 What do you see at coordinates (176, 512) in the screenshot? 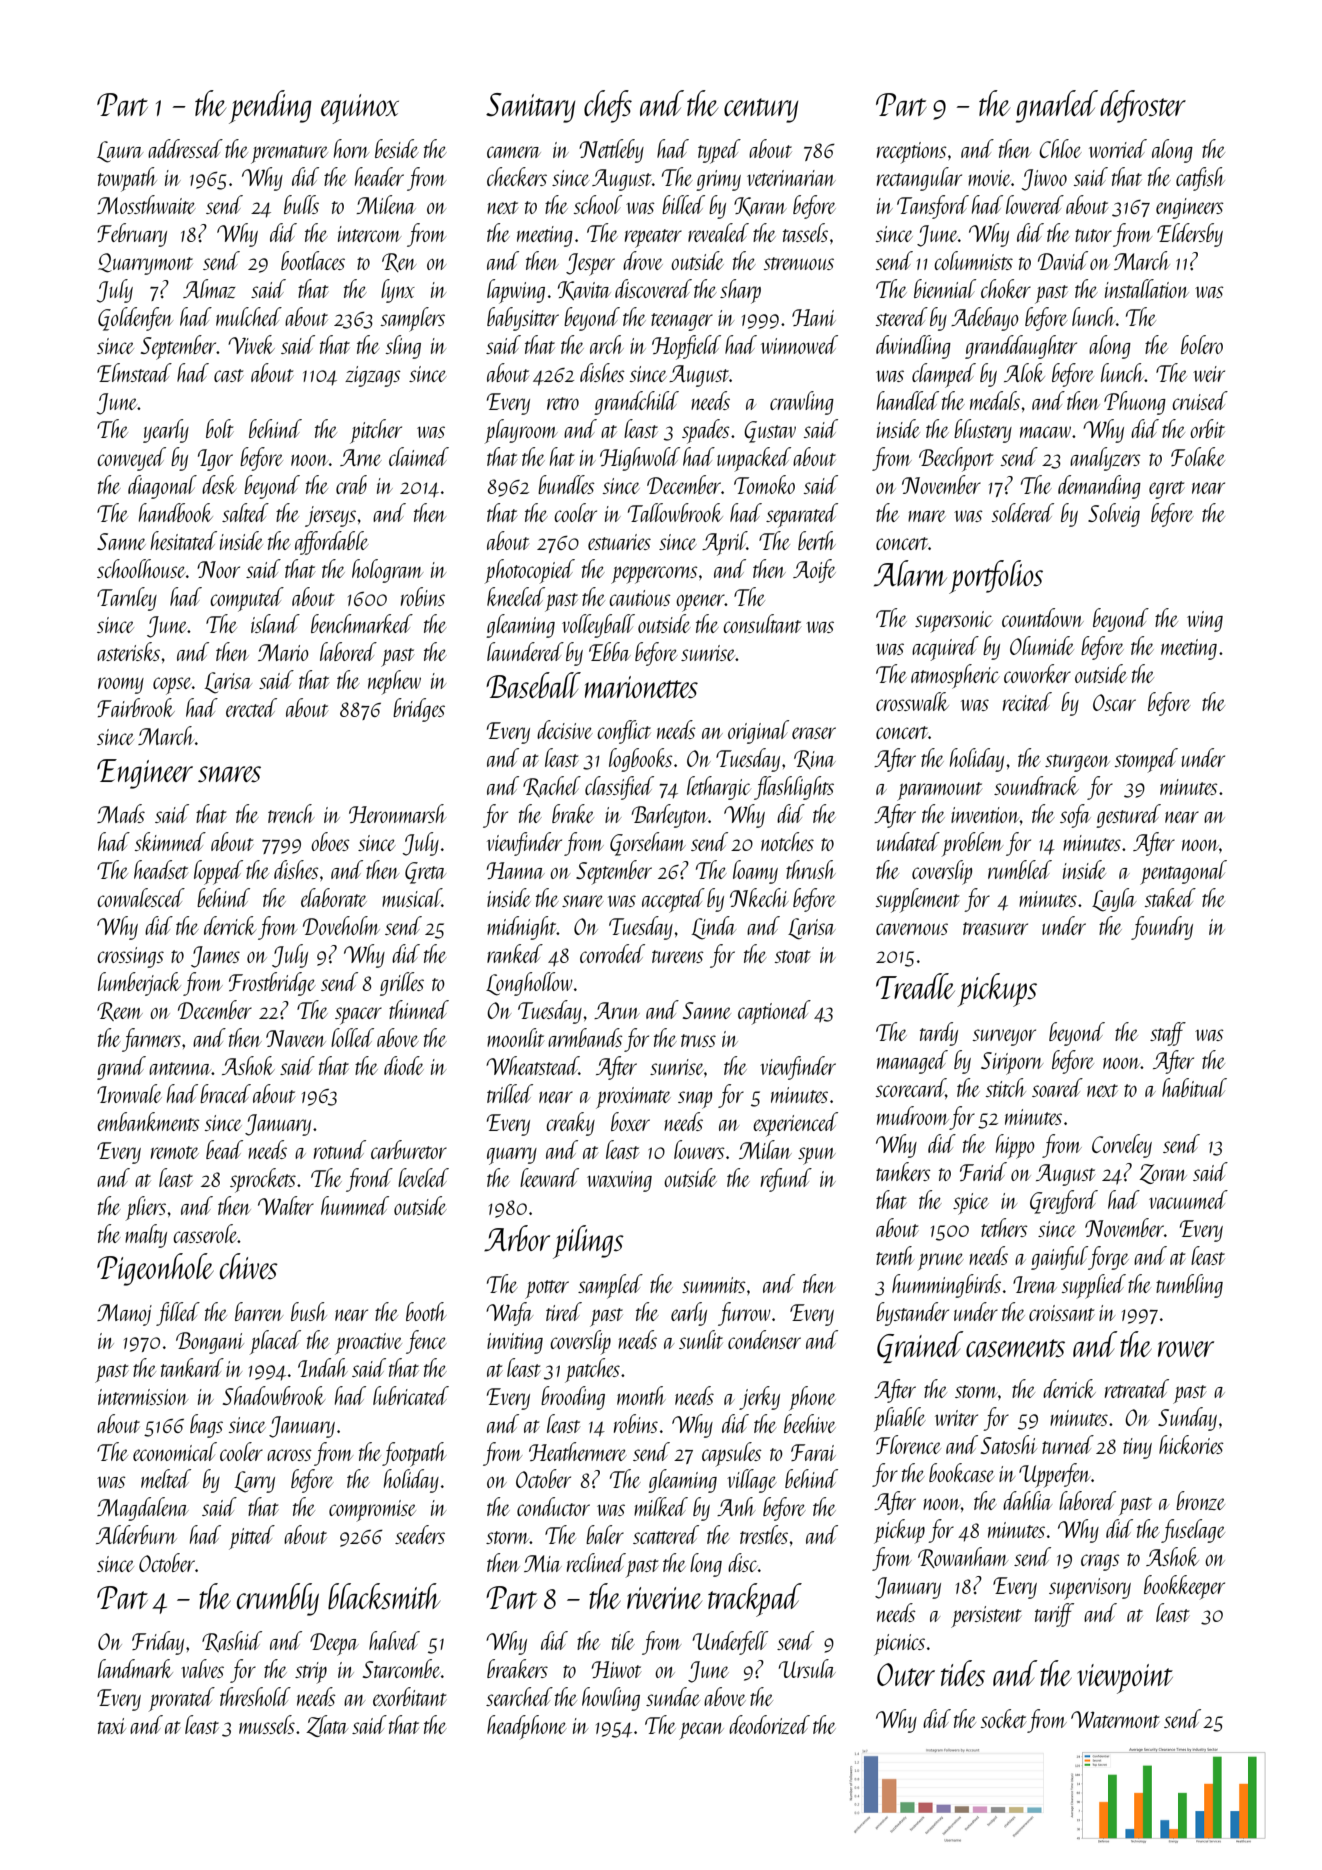
I see `handbook` at bounding box center [176, 512].
